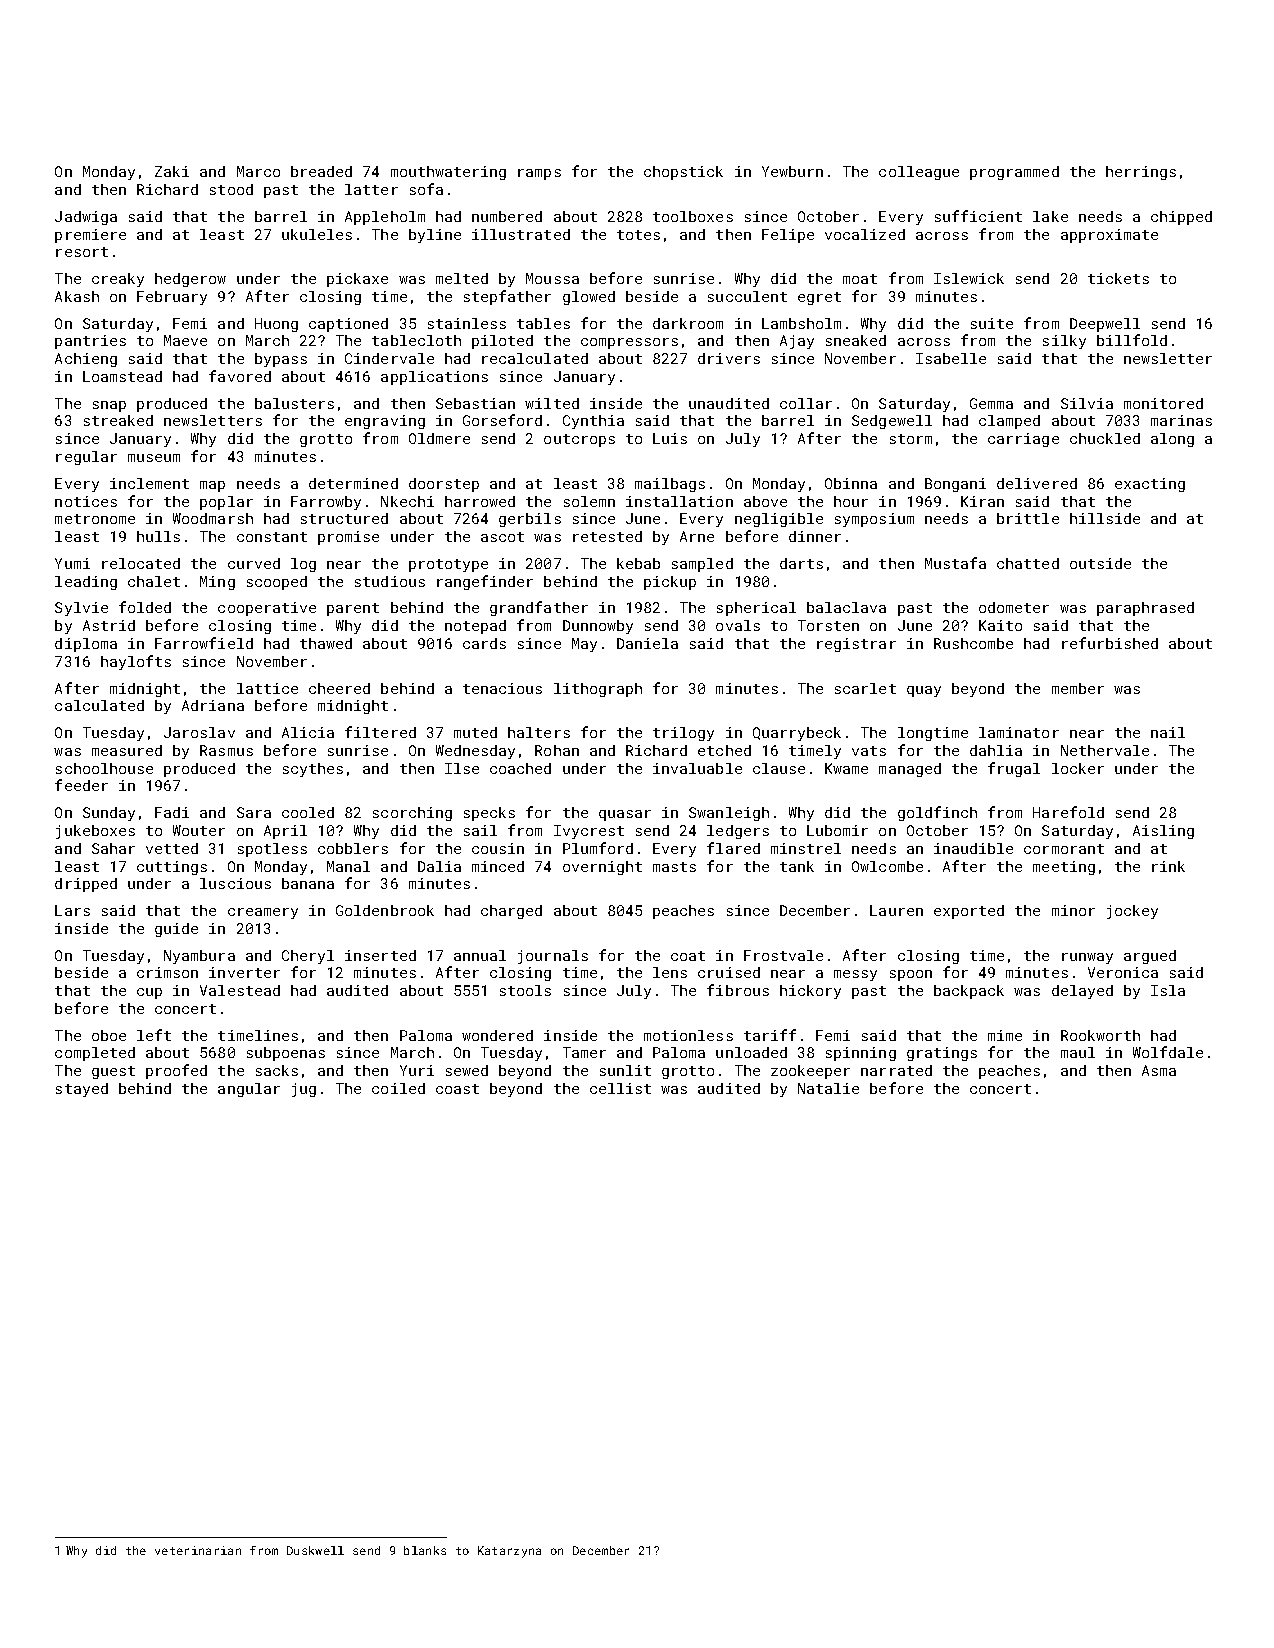 This image has height=1648, width=1274. What do you see at coordinates (1159, 1070) in the image?
I see `Asma` at bounding box center [1159, 1070].
